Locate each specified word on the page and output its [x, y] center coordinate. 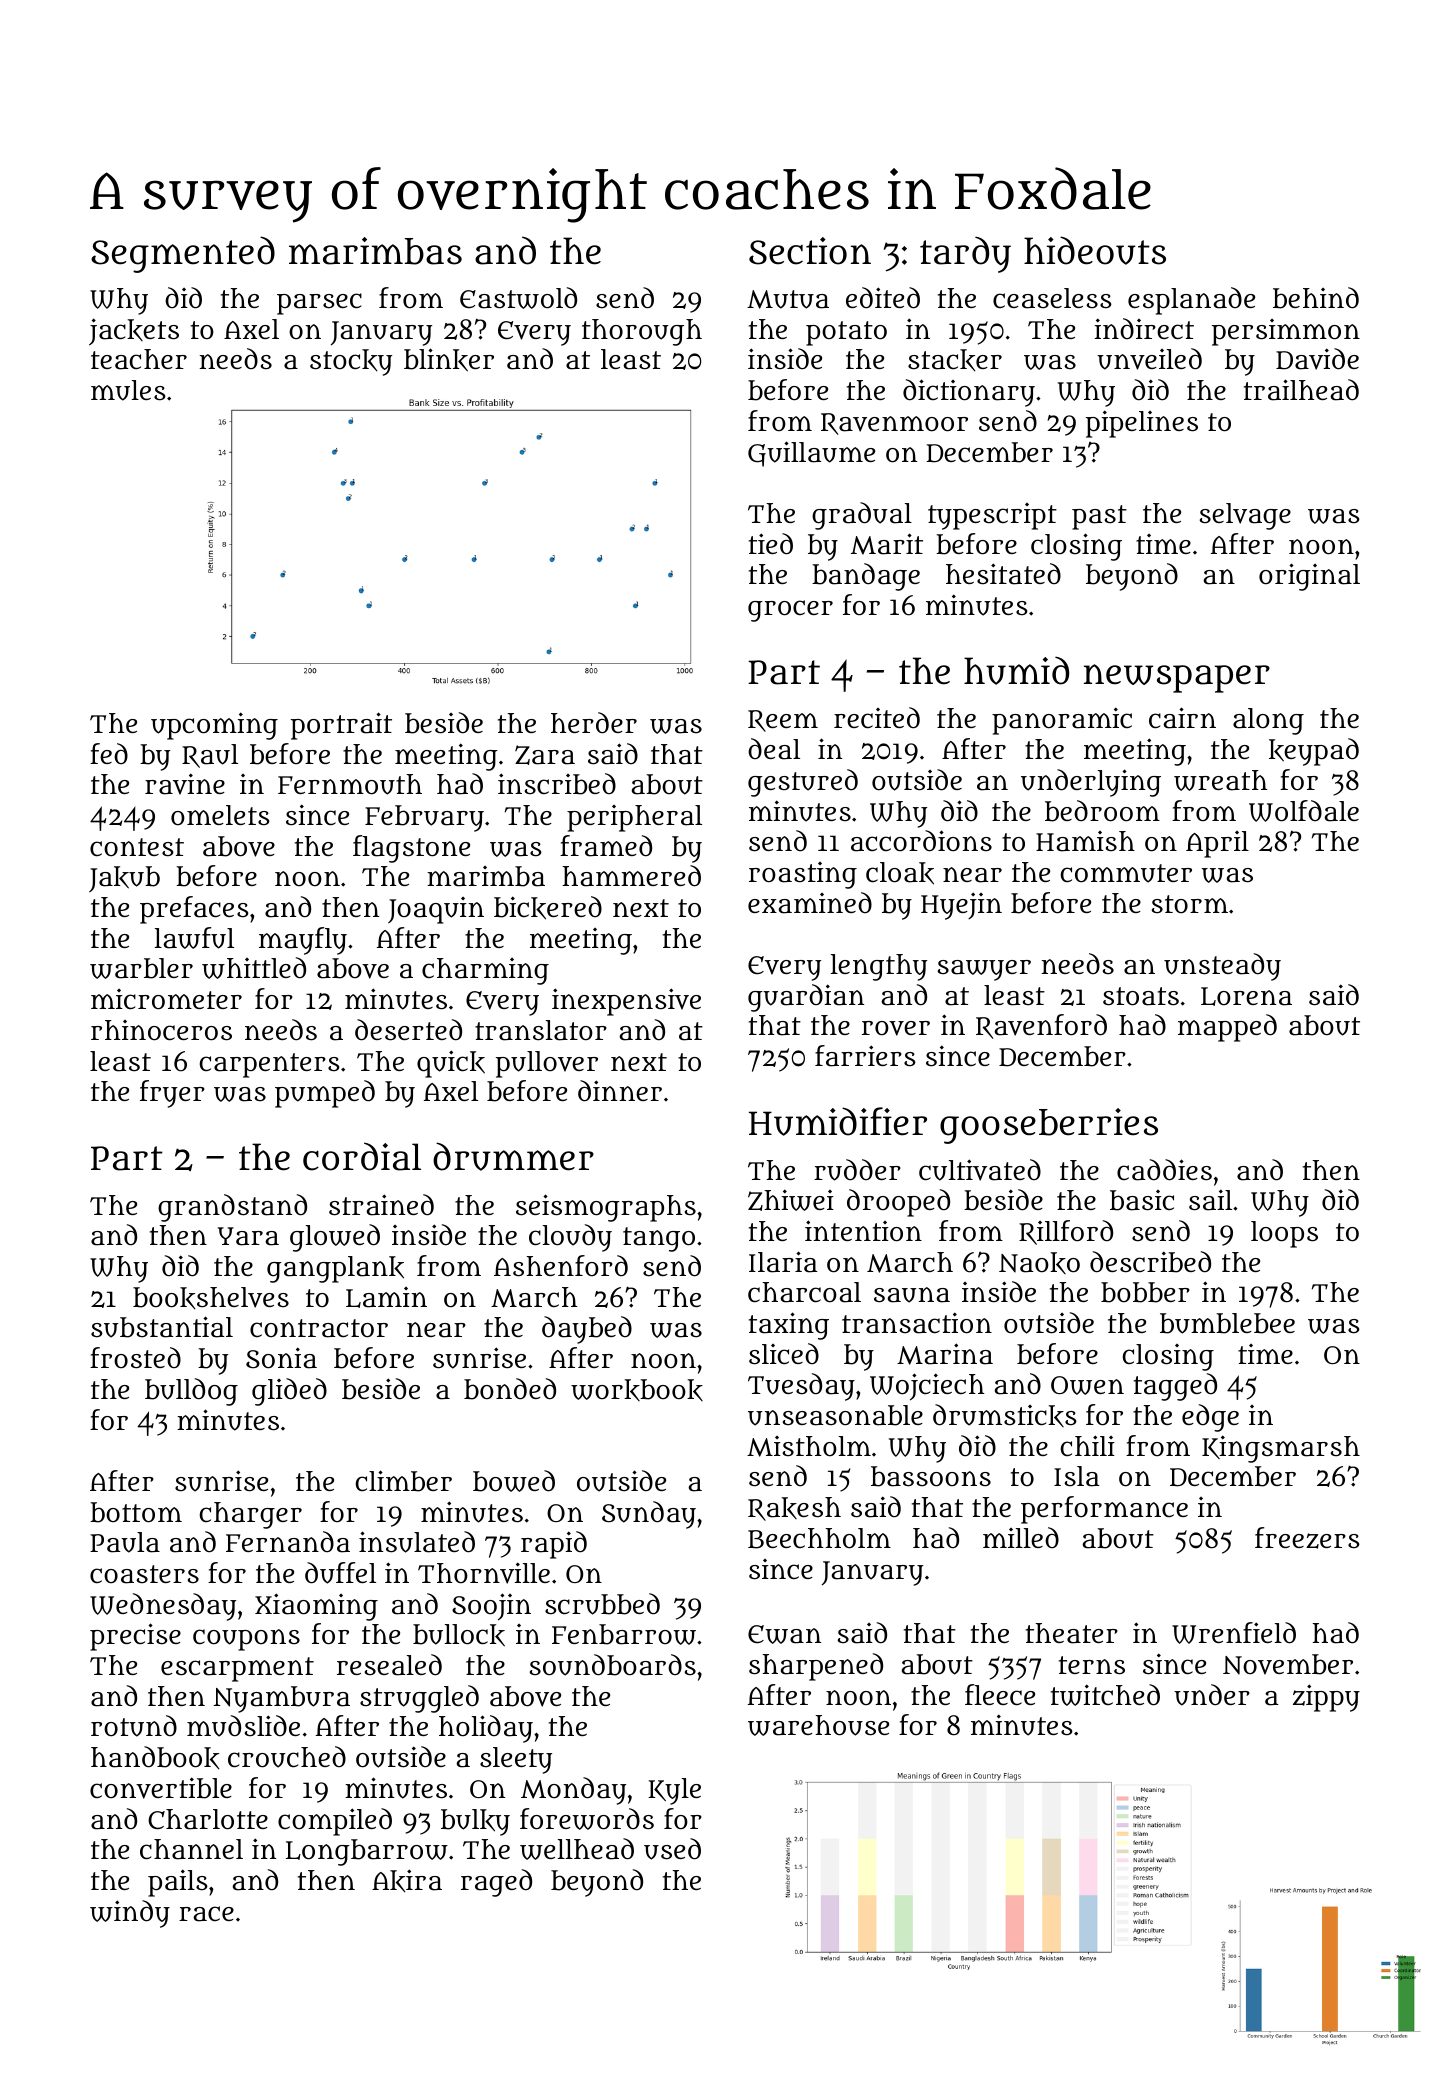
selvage [1245, 516]
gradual [862, 516]
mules [128, 390]
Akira [407, 1881]
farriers [865, 1056]
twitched [1105, 1695]
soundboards [612, 1665]
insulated [417, 1542]
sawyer [984, 970]
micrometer [166, 999]
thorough [642, 332]
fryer [172, 1094]
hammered [631, 876]
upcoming [214, 726]
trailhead [1301, 390]
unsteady [1222, 967]
